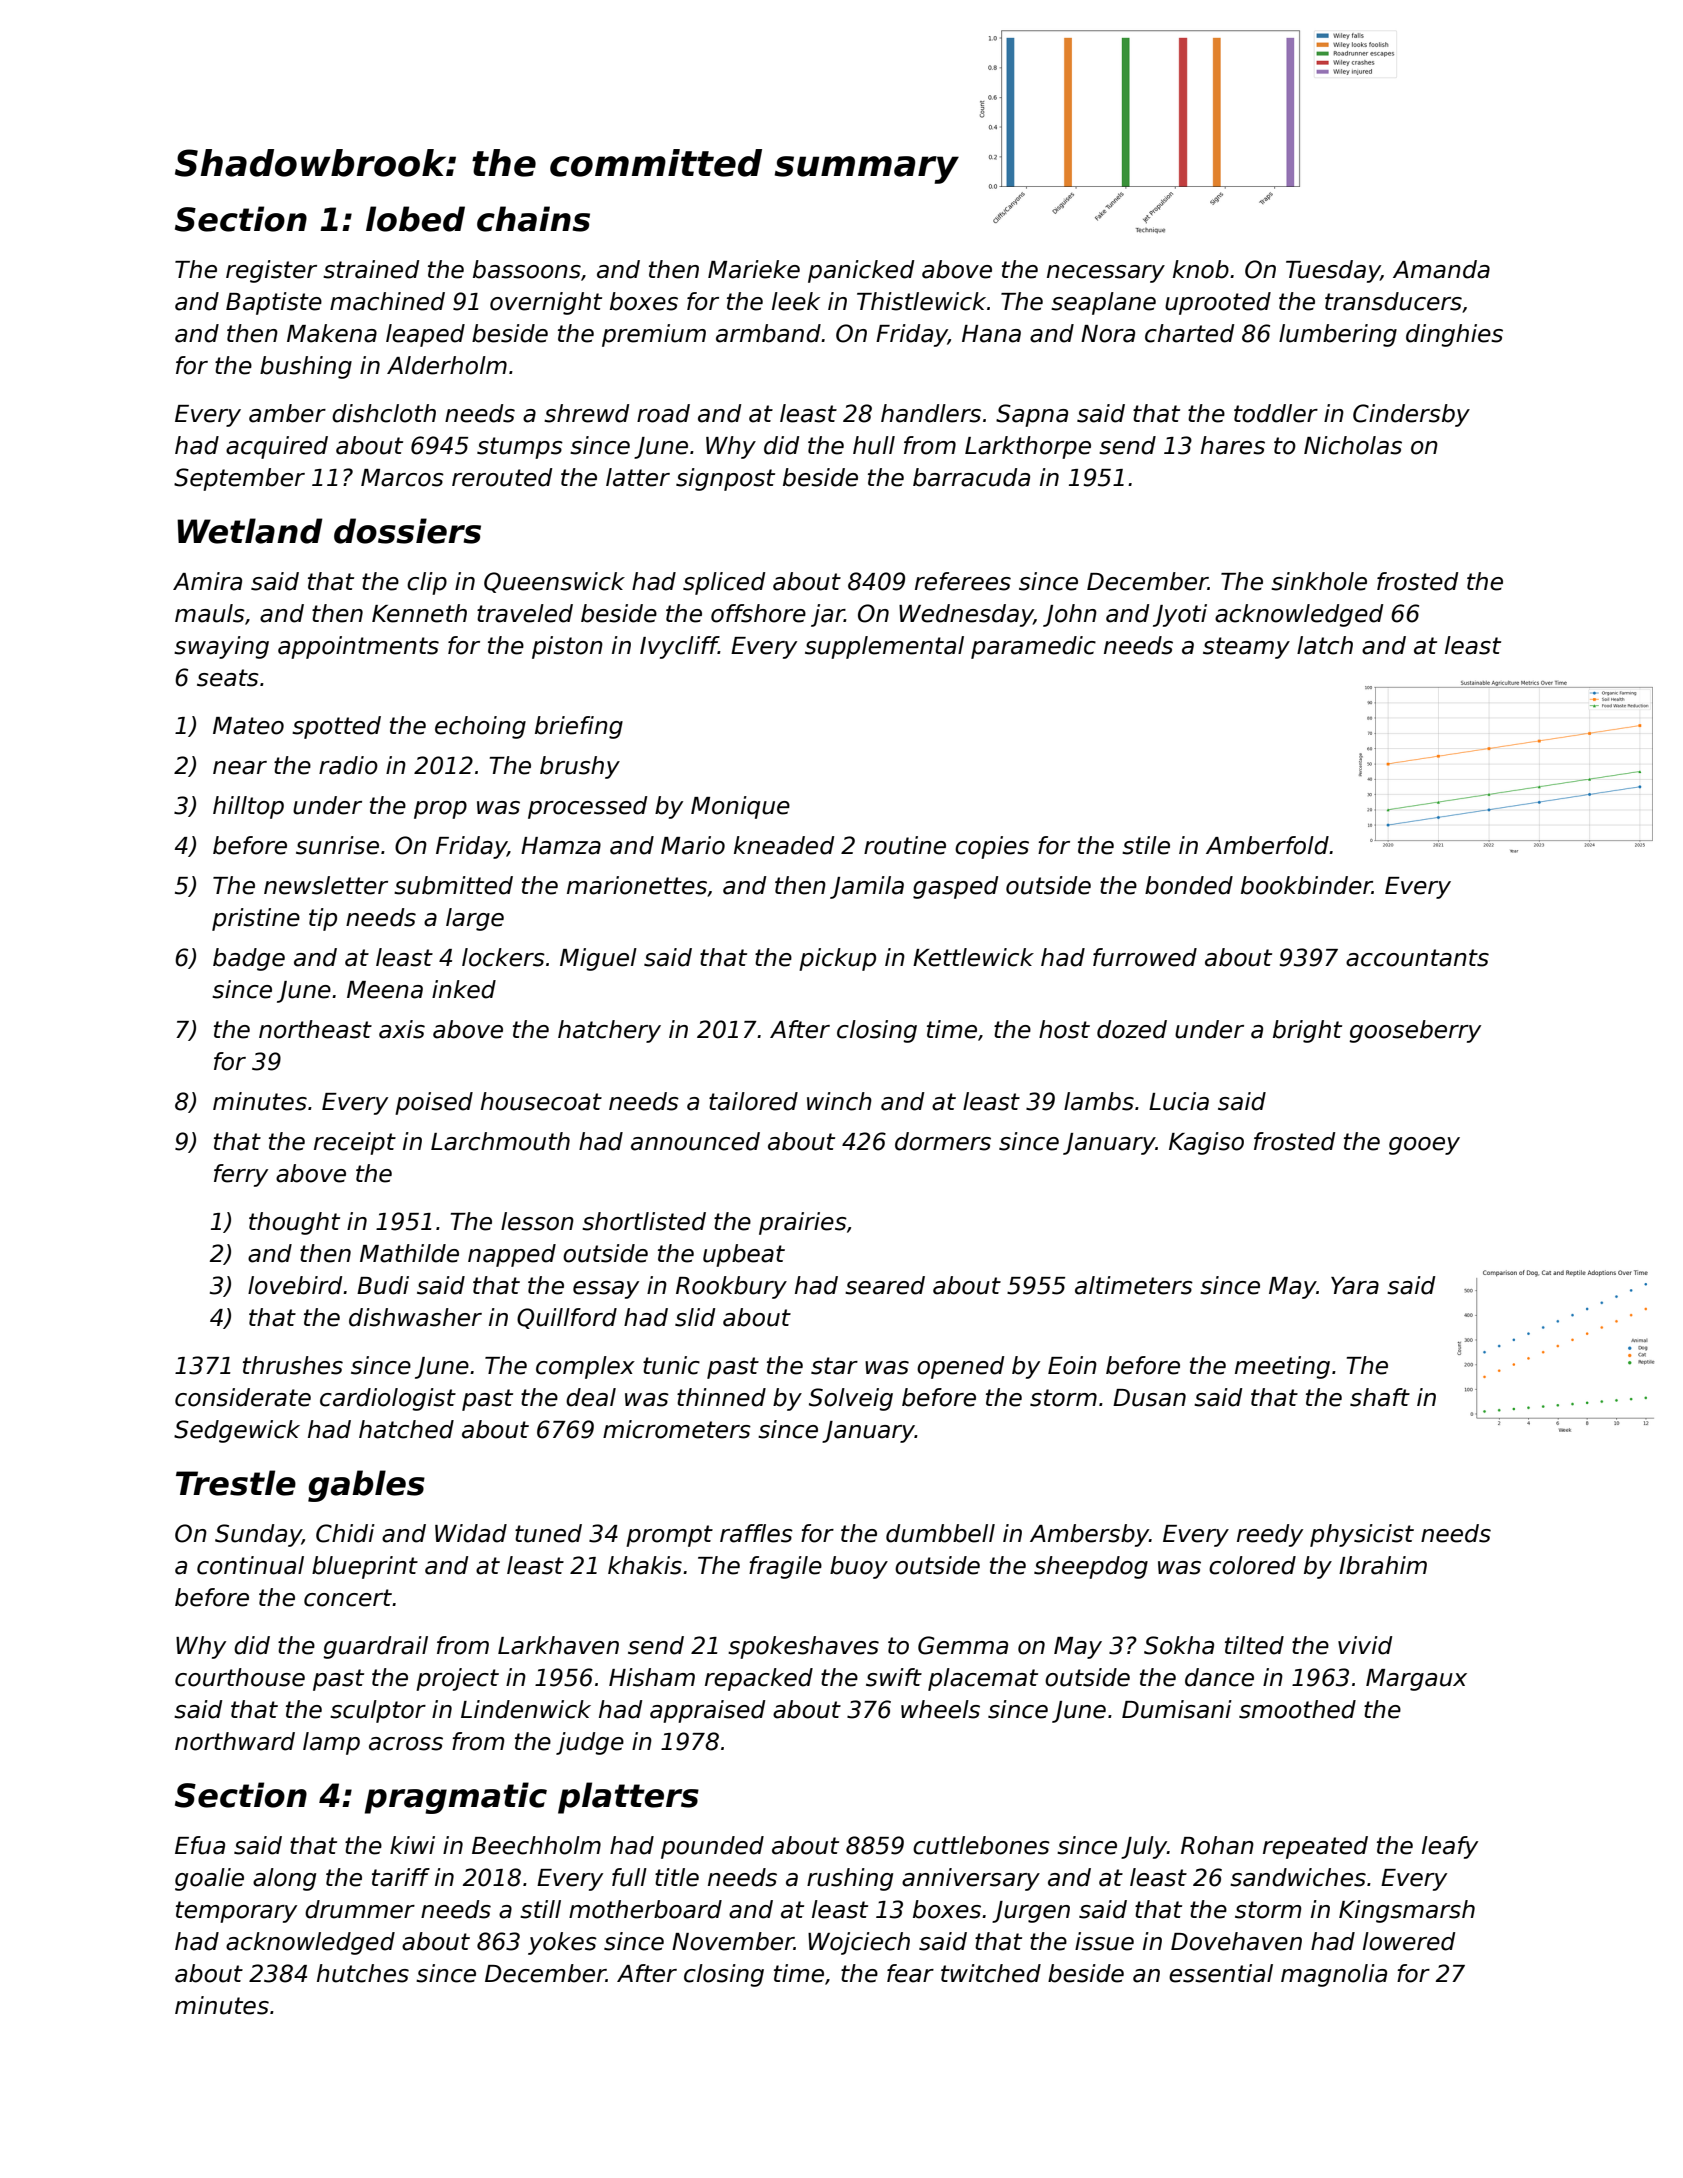 This image has height=2178, width=1683. What do you see at coordinates (910, 1973) in the image?
I see `fear` at bounding box center [910, 1973].
